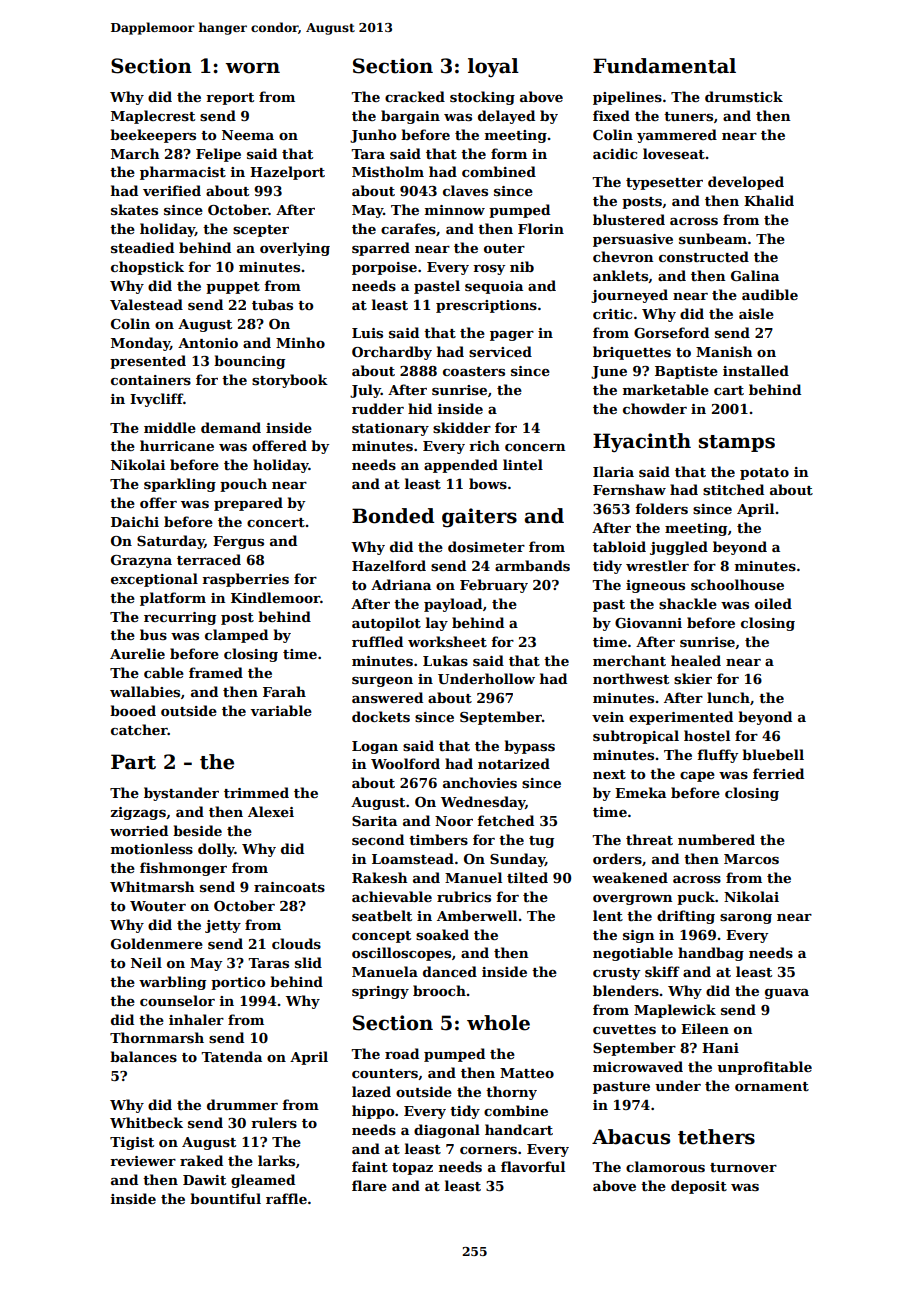  What do you see at coordinates (157, 943) in the screenshot?
I see `Goldenmere` at bounding box center [157, 943].
